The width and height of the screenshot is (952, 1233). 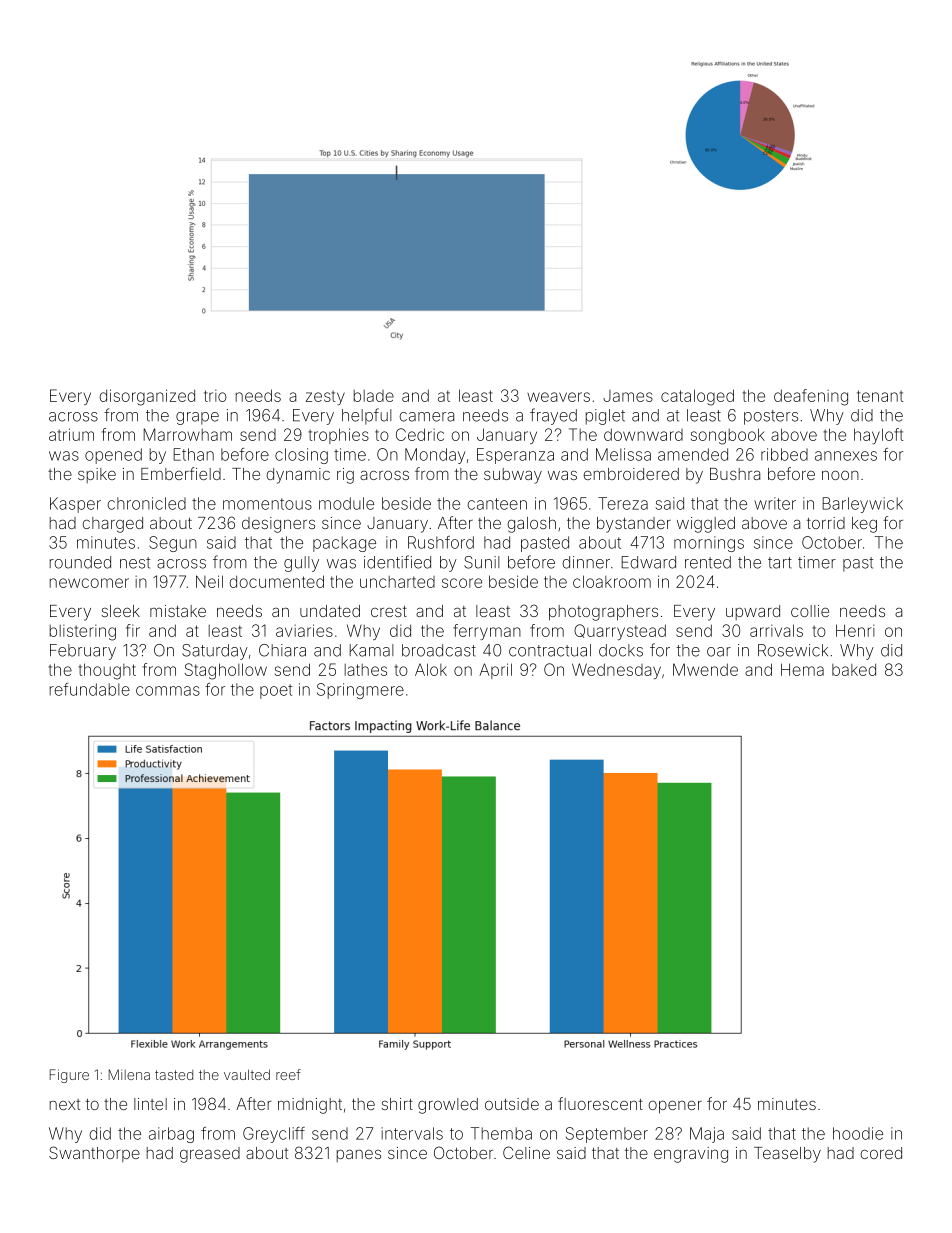 What do you see at coordinates (360, 691) in the screenshot?
I see `Springmere` at bounding box center [360, 691].
